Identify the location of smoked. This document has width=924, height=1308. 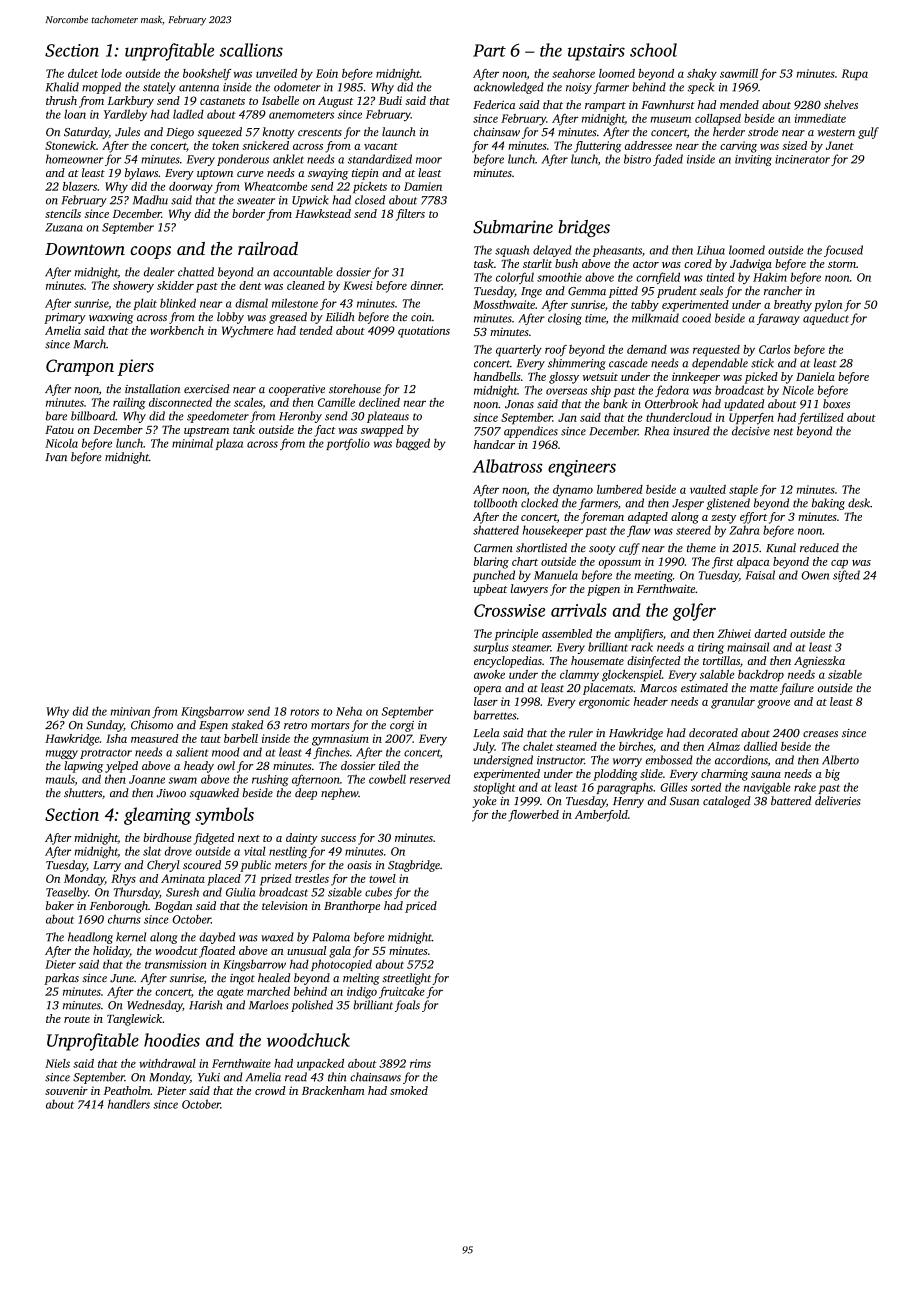
(409, 1090).
